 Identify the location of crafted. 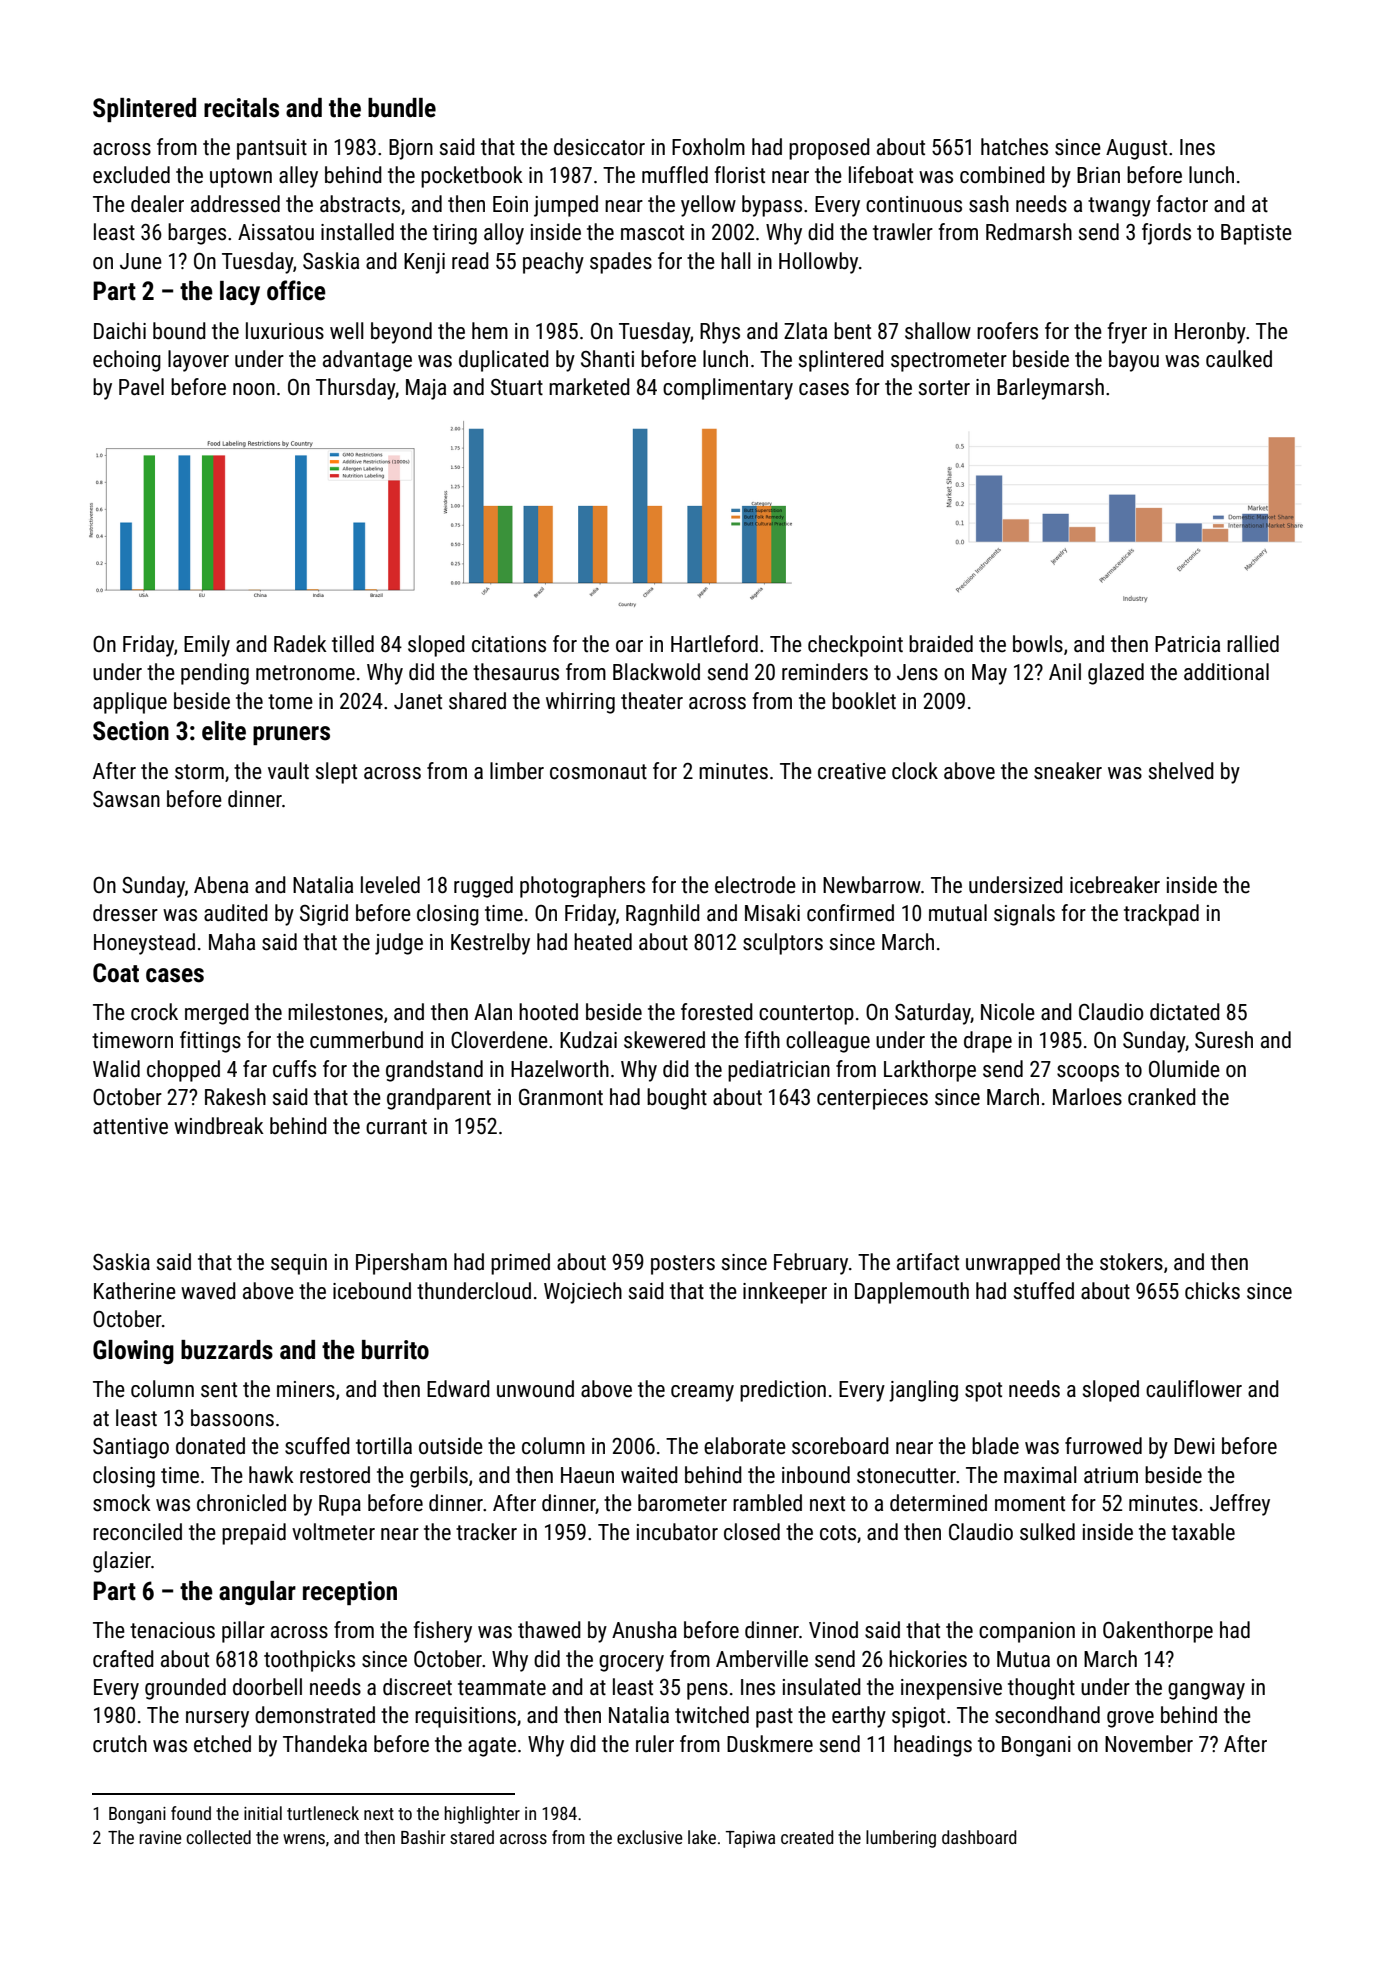
(123, 1659).
